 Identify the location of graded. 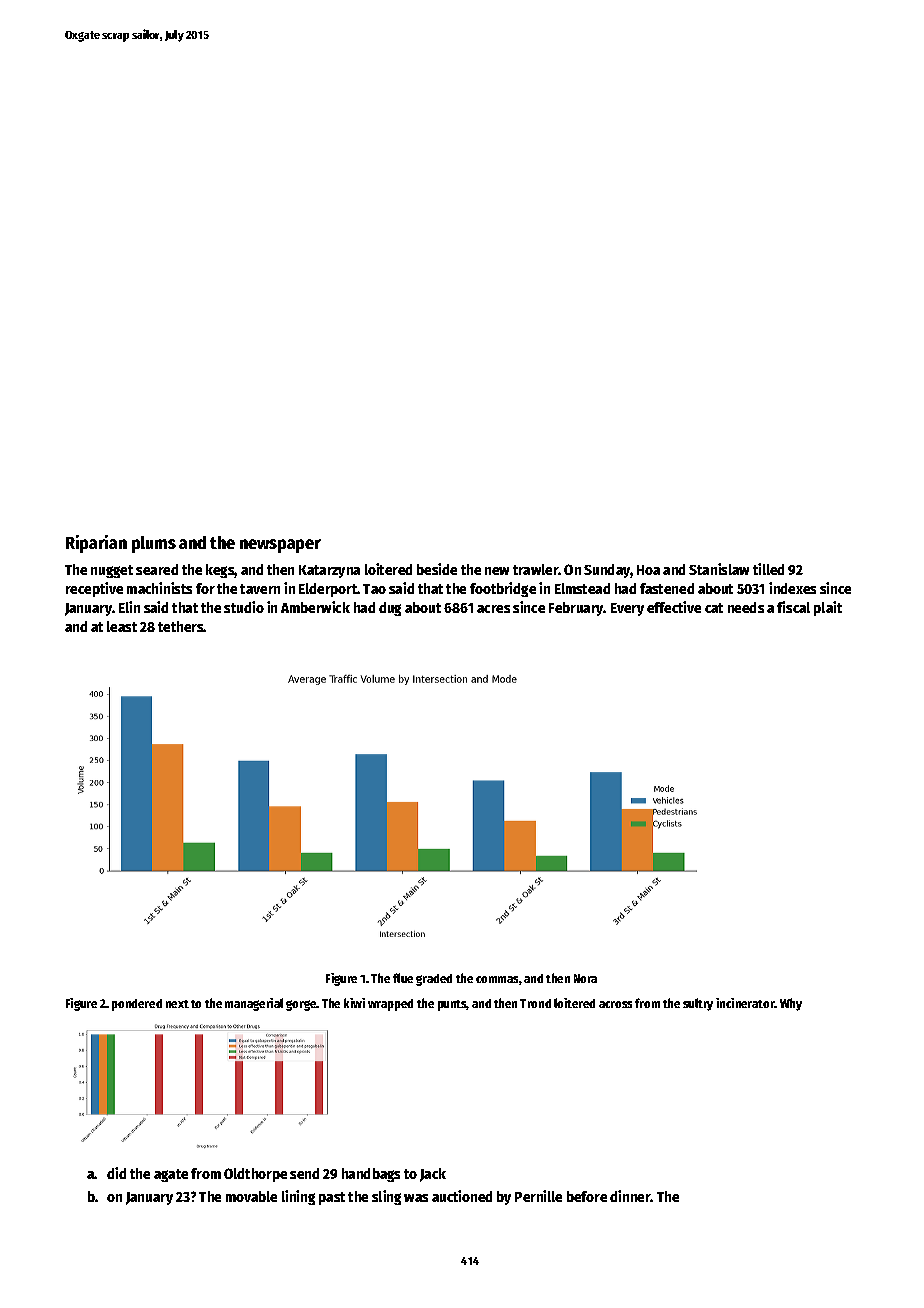
(434, 980).
